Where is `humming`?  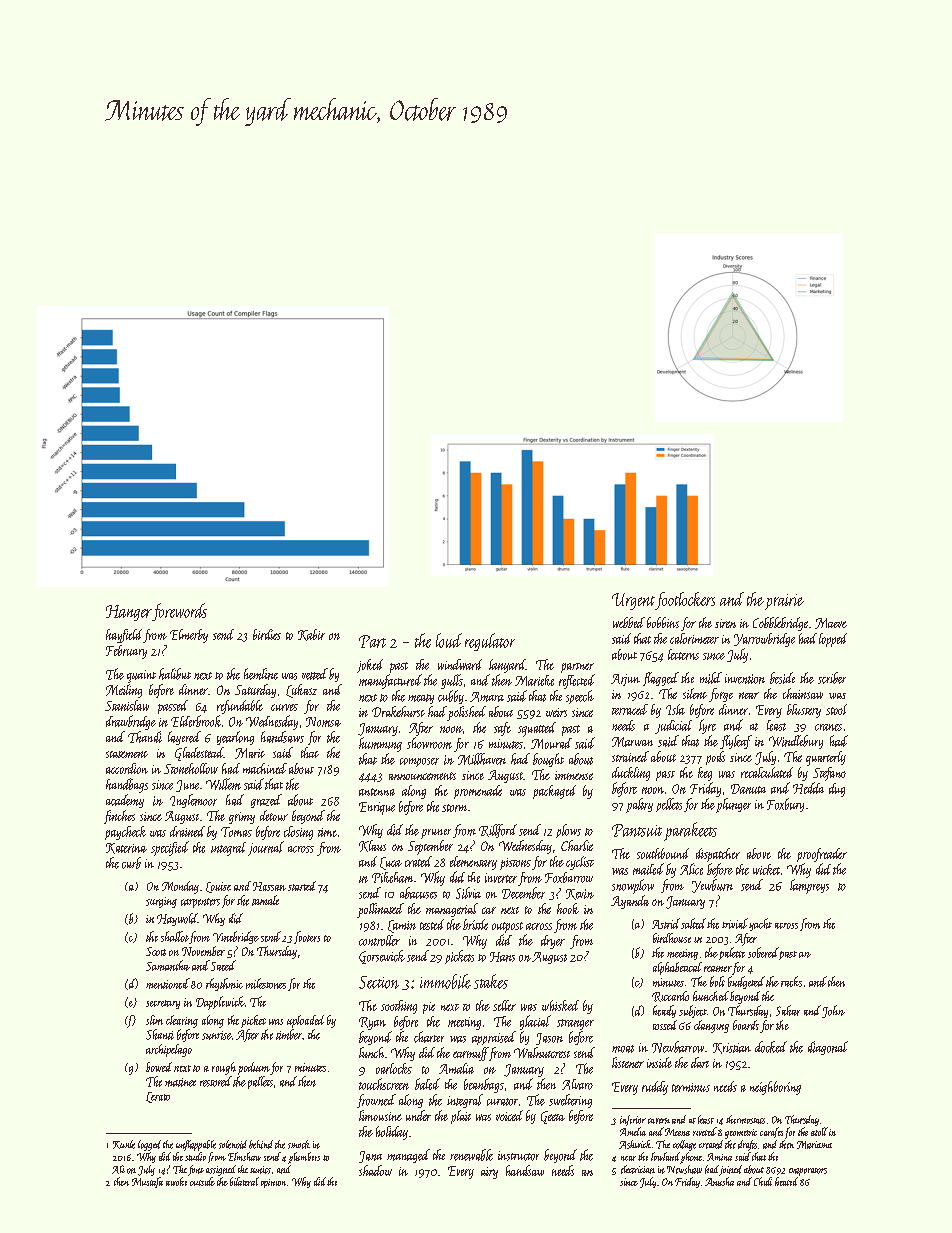 humming is located at coordinates (380, 744).
